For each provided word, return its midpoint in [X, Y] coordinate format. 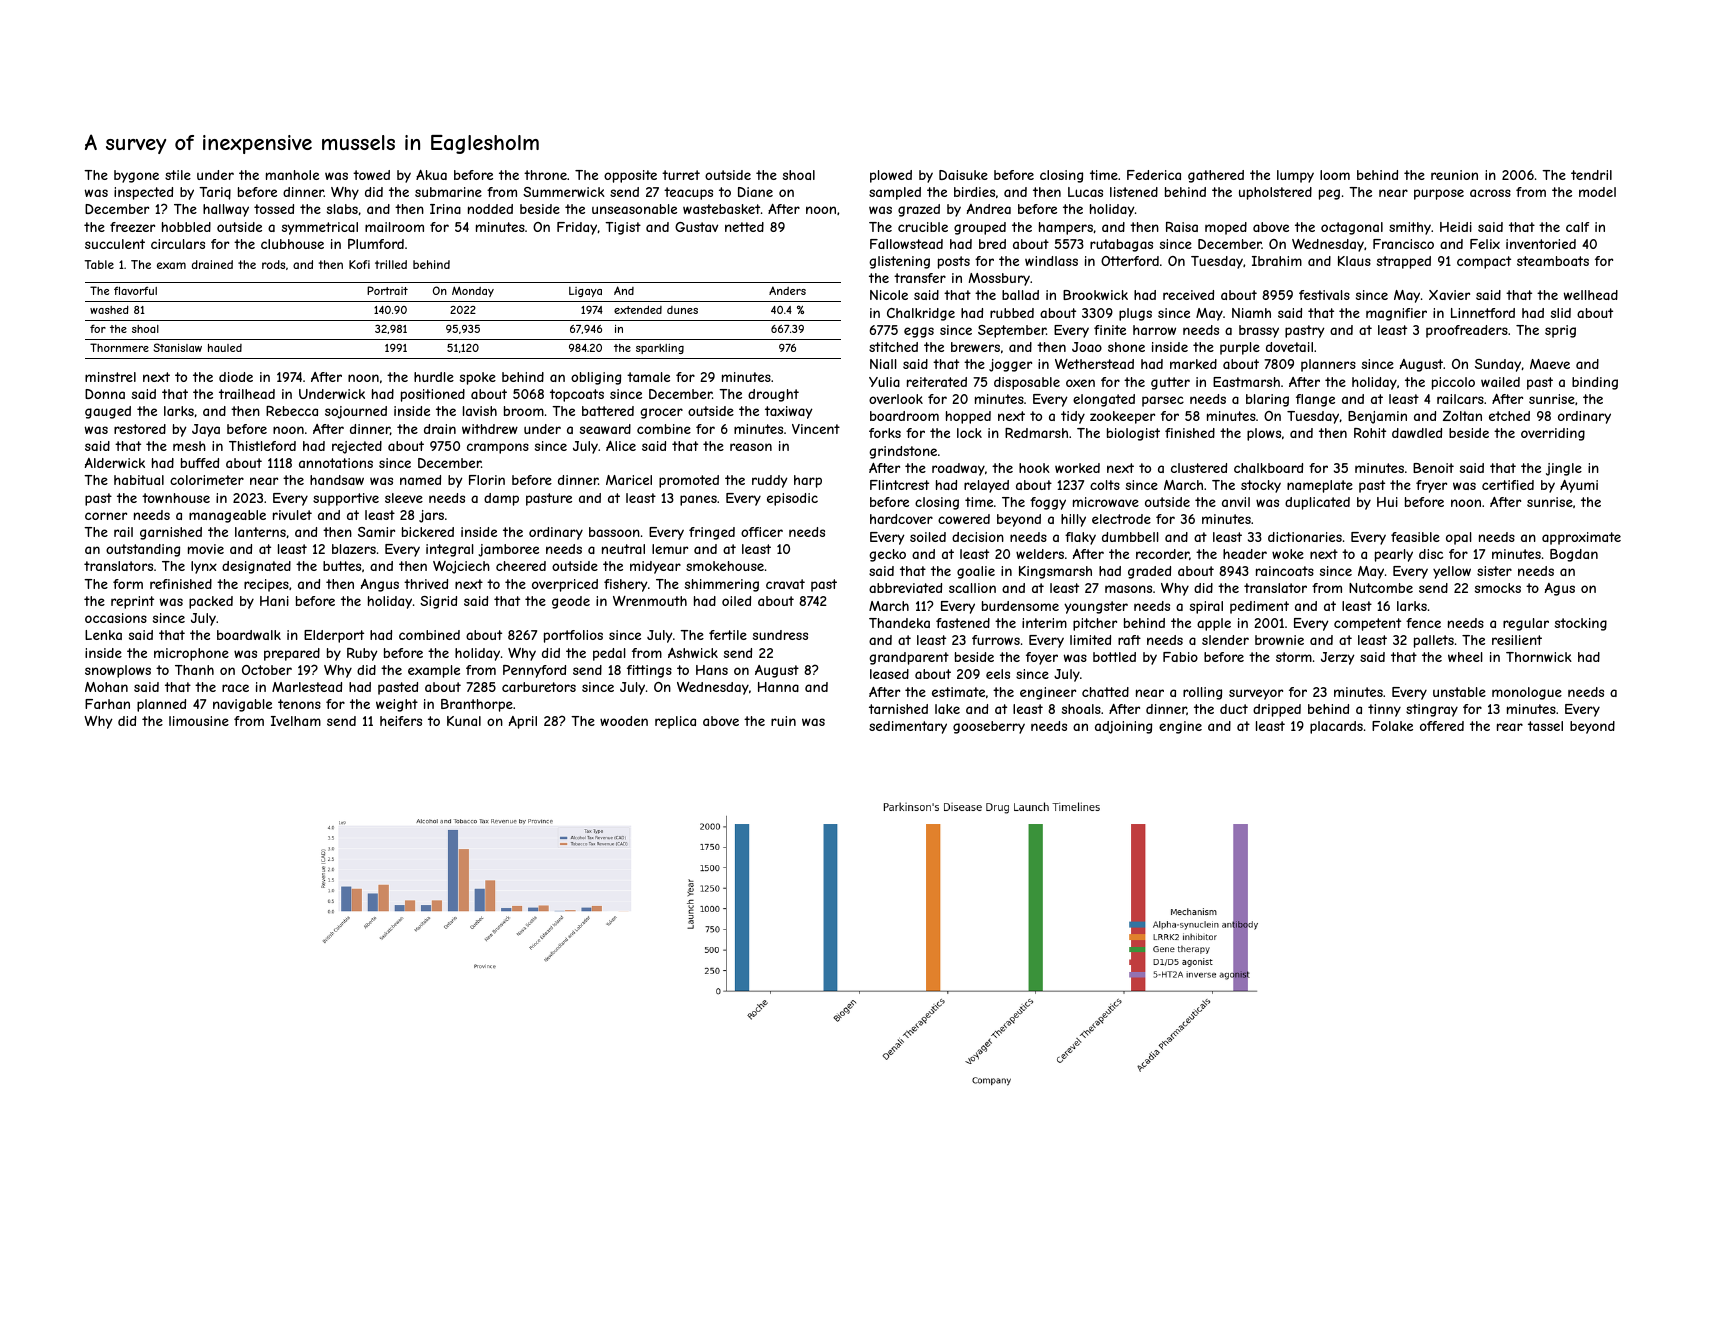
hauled [225, 348]
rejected [357, 447]
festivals [1324, 295]
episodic [792, 499]
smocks [1498, 588]
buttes [342, 566]
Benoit [1433, 468]
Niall [883, 364]
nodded [490, 209]
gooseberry [989, 727]
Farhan [107, 704]
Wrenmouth [650, 601]
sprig [1560, 331]
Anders [787, 290]
